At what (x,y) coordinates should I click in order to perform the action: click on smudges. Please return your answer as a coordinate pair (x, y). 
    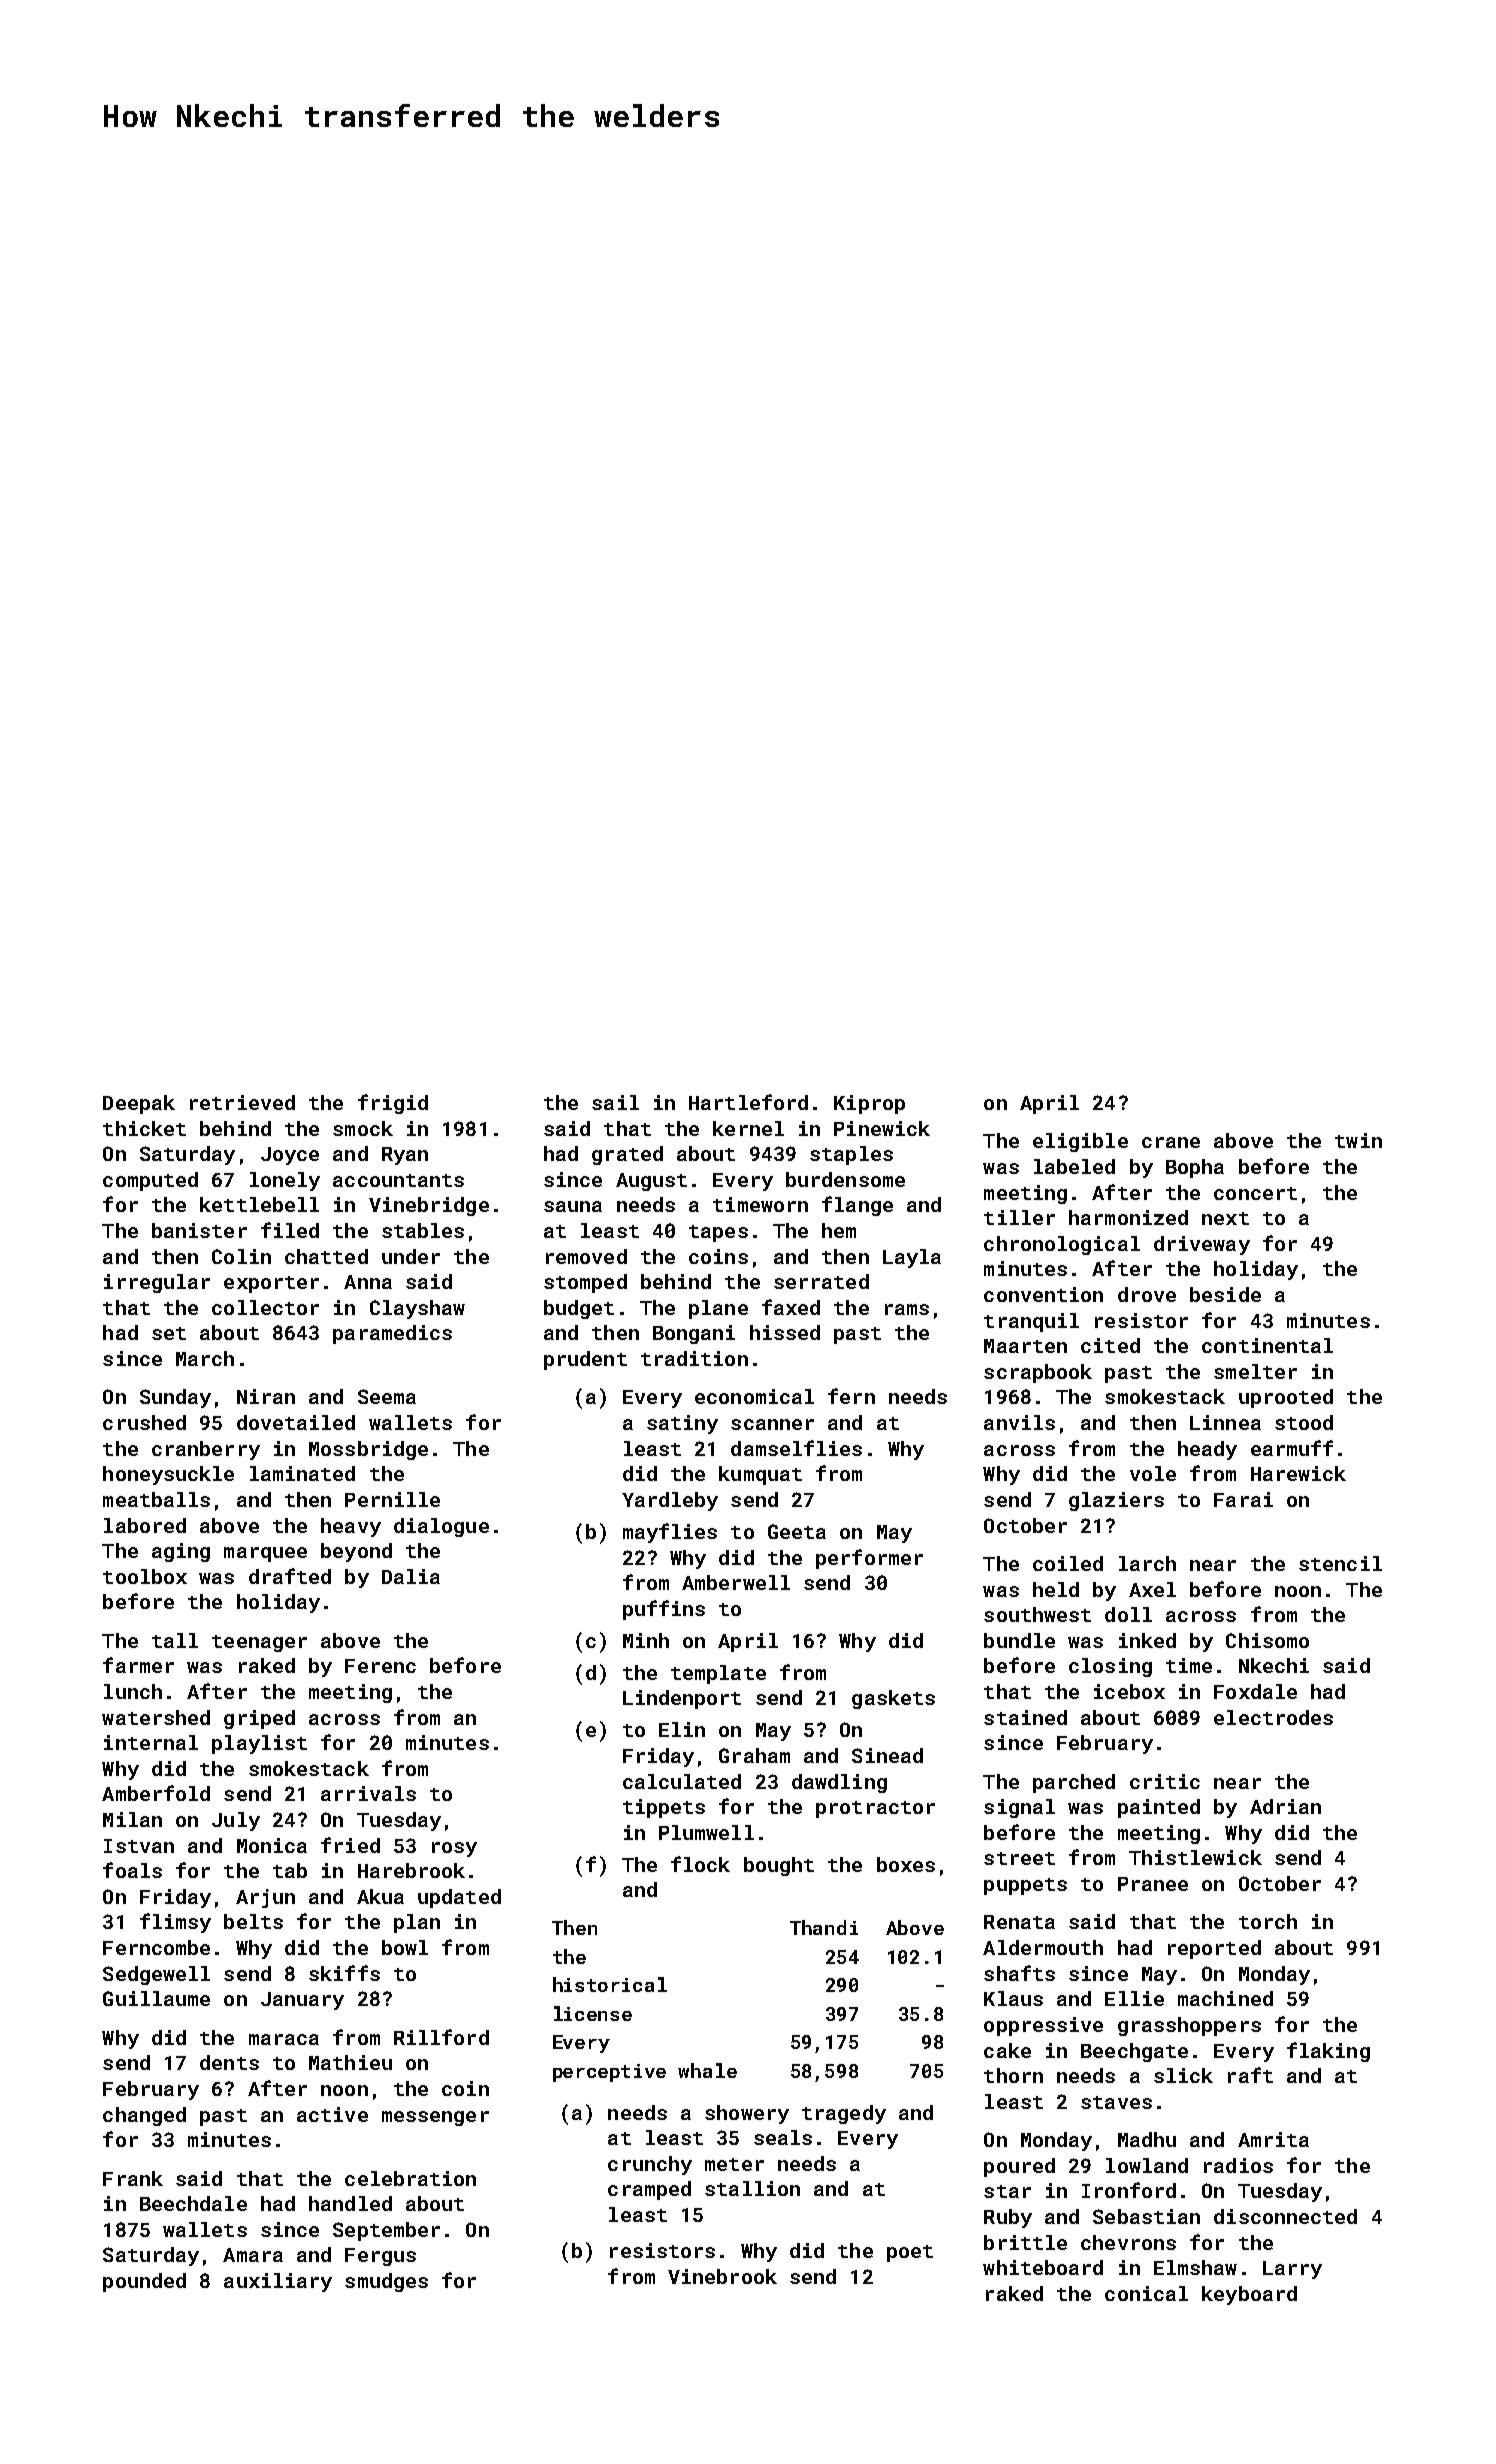
    Looking at the image, I should click on (386, 2282).
